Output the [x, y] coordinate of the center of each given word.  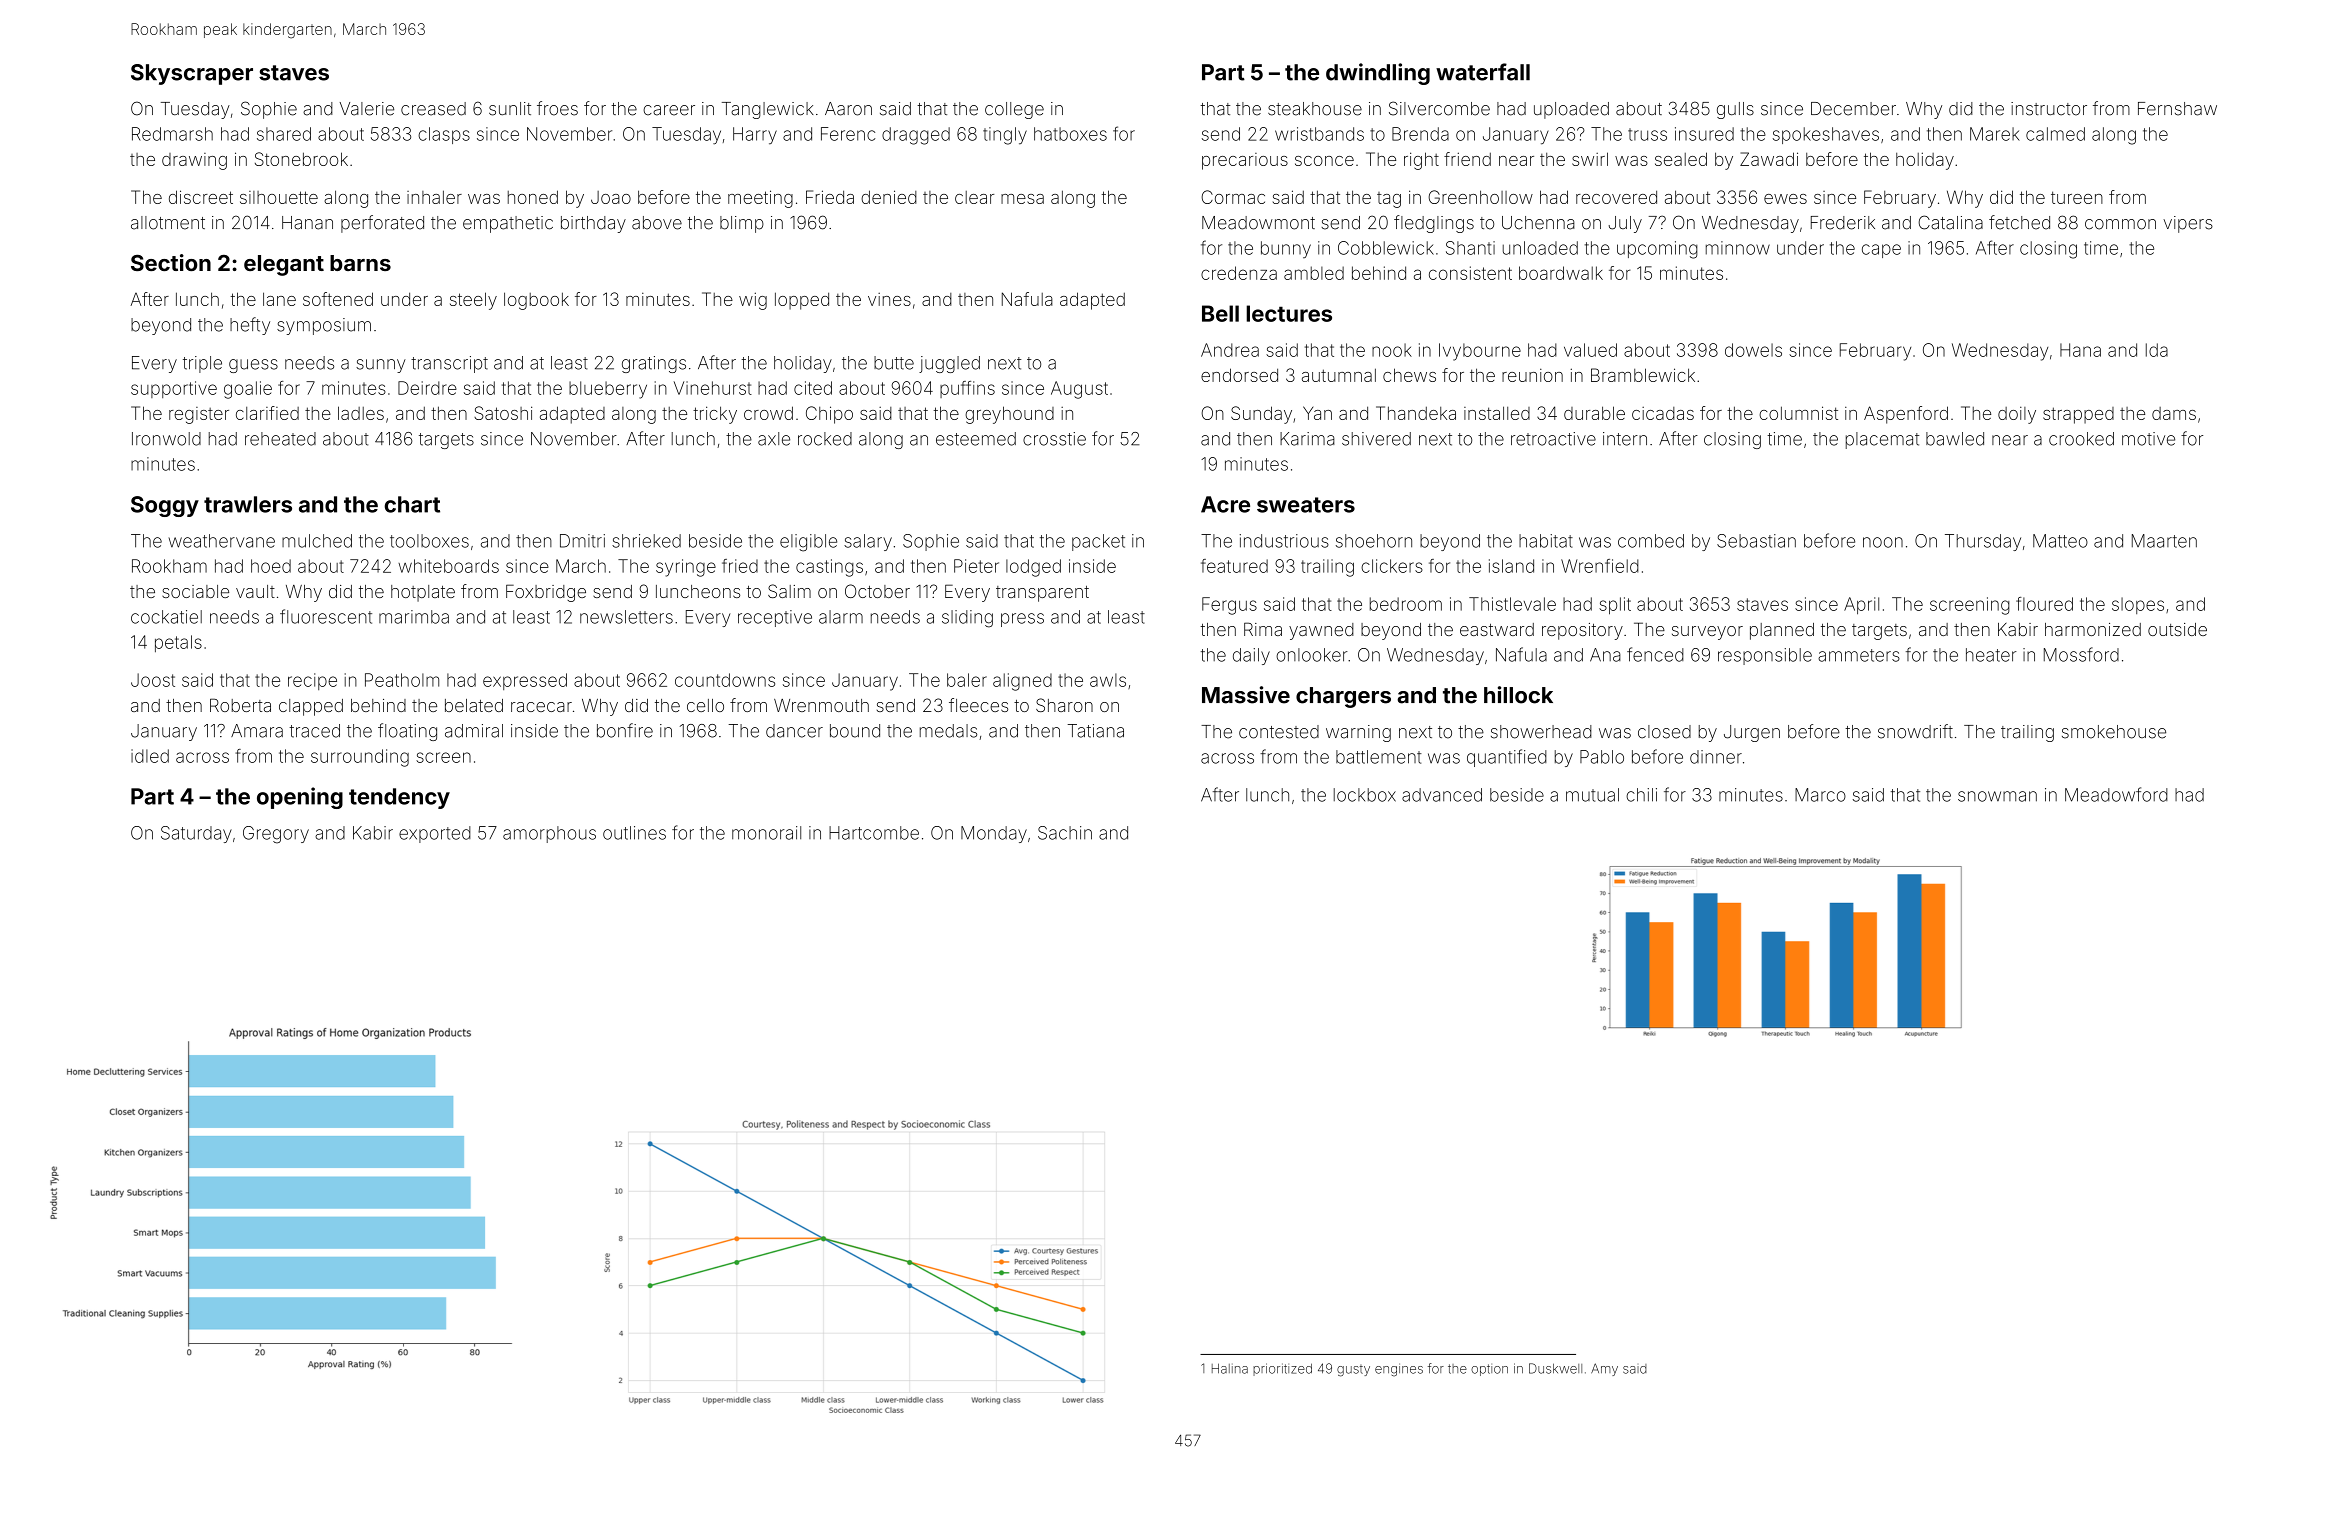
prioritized [1282, 1369]
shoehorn [1374, 541]
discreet [201, 197]
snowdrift [1915, 731]
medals [948, 731]
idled [150, 756]
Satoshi [503, 413]
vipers [2188, 224]
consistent [1470, 273]
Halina [1230, 1368]
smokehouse [2114, 732]
